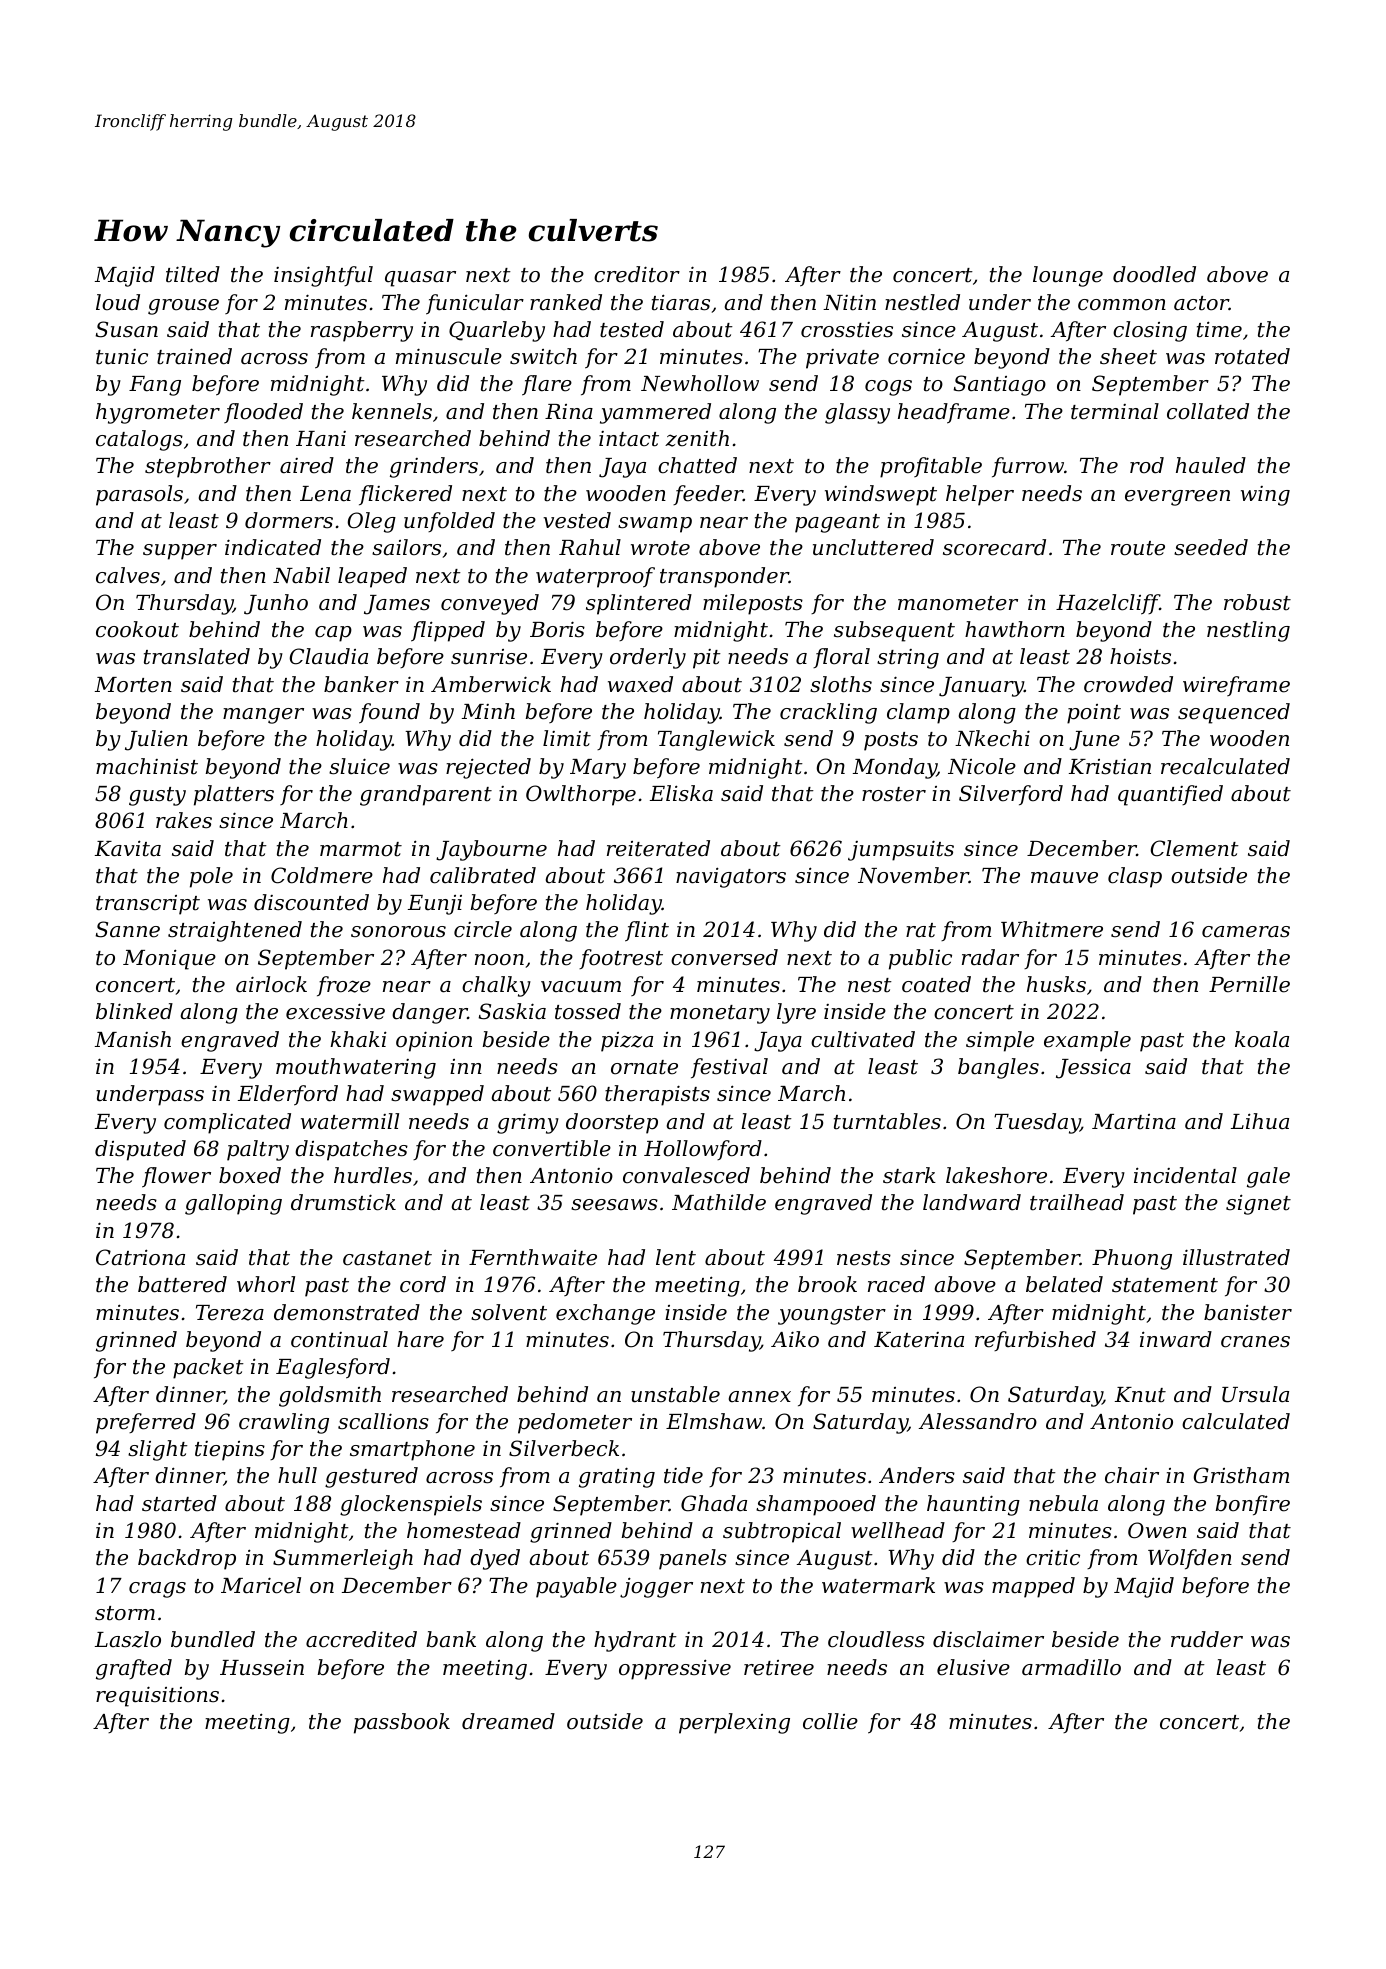 The height and width of the document is (1969, 1386). I want to click on passbook, so click(402, 1723).
